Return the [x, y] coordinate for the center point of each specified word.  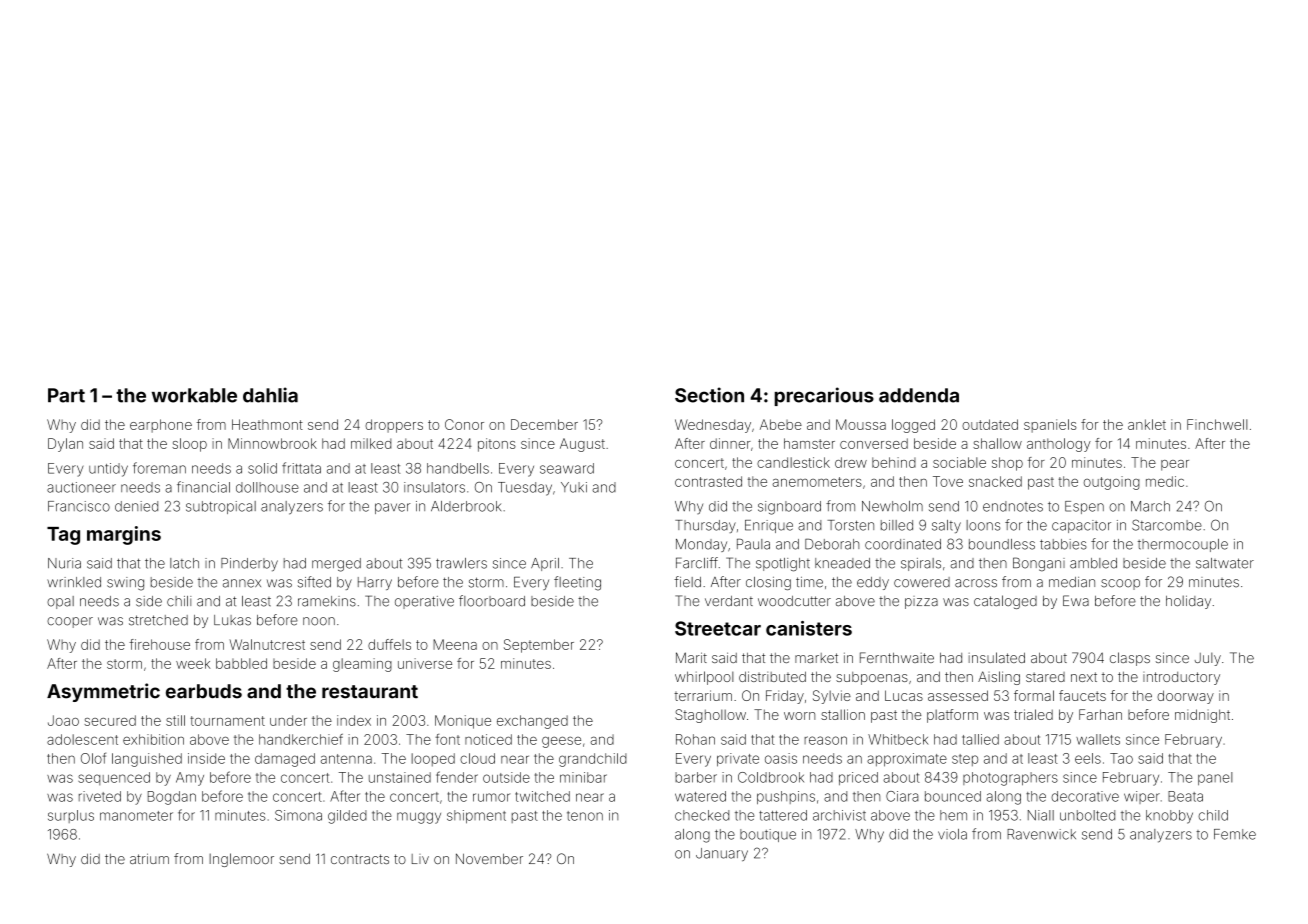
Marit [691, 657]
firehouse [159, 644]
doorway [1185, 697]
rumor [491, 797]
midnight [1202, 716]
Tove [948, 481]
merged [336, 565]
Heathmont [267, 424]
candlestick [793, 462]
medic [1165, 481]
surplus [71, 816]
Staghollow [710, 716]
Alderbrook [466, 506]
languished [147, 760]
